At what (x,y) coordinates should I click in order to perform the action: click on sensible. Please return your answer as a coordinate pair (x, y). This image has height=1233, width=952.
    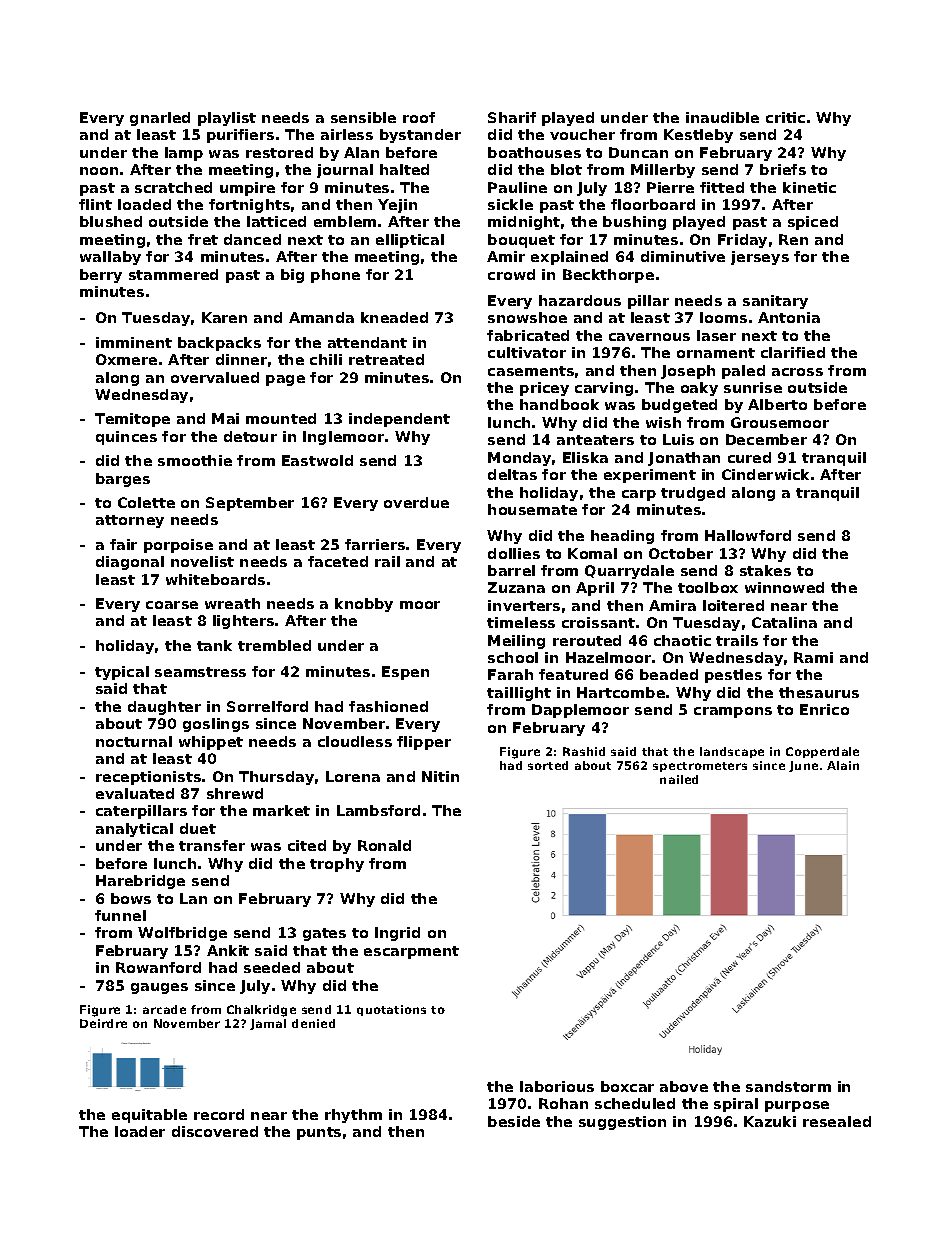
    Looking at the image, I should click on (363, 117).
